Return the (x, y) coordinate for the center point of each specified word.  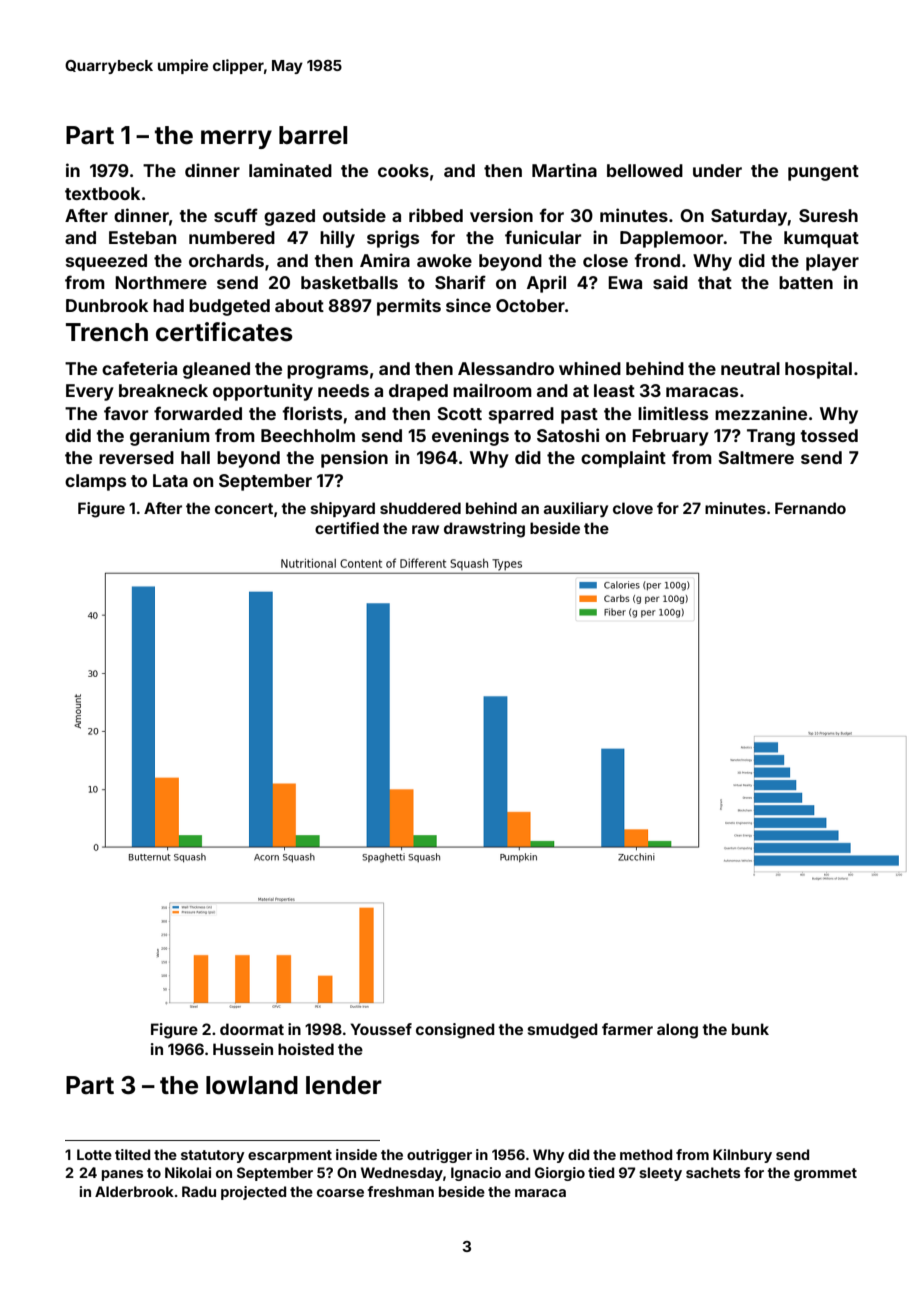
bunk (750, 1029)
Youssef (381, 1029)
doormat (252, 1029)
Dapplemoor (672, 239)
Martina (564, 170)
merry (236, 139)
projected (253, 1193)
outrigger (439, 1156)
